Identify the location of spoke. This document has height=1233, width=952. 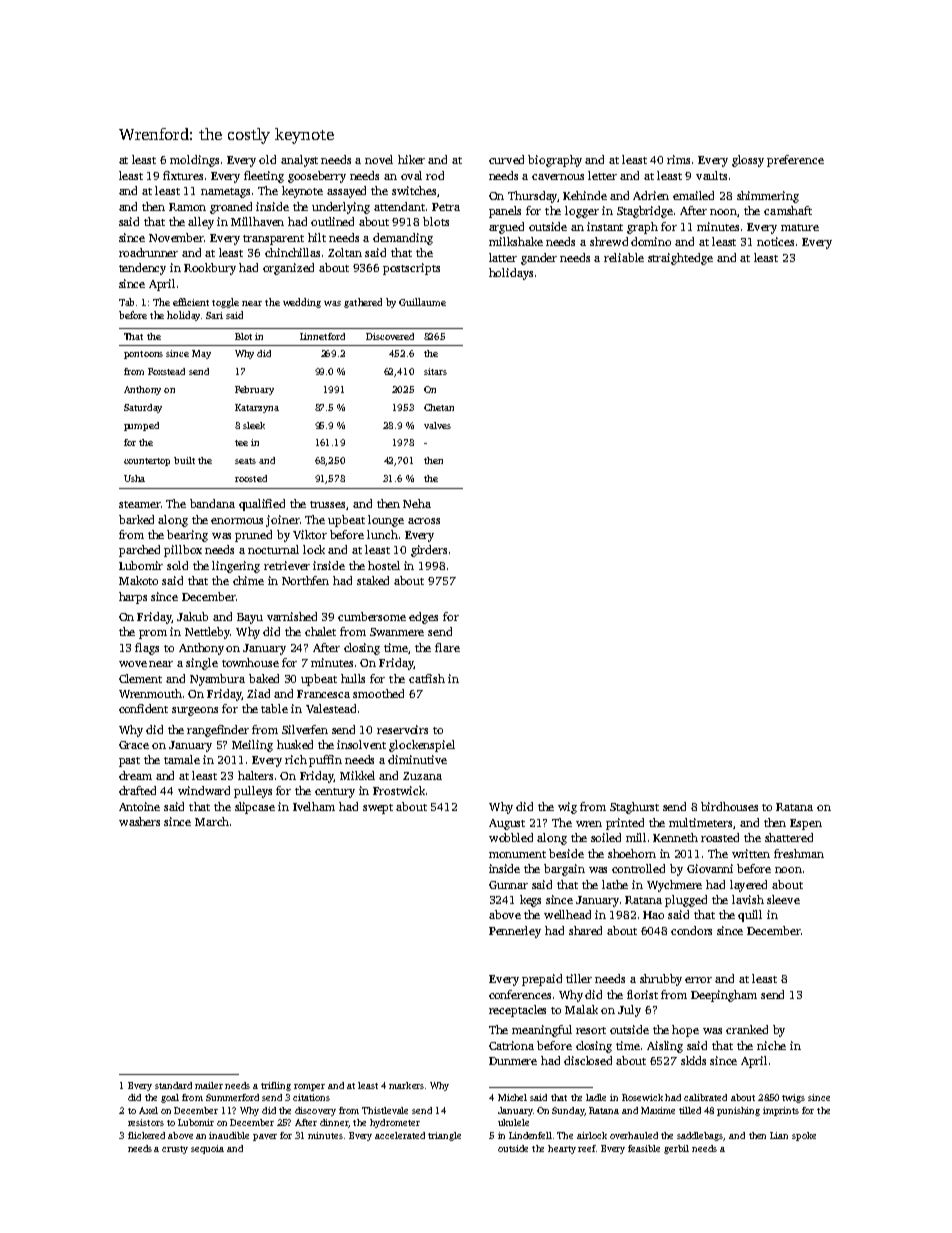
(804, 1136).
